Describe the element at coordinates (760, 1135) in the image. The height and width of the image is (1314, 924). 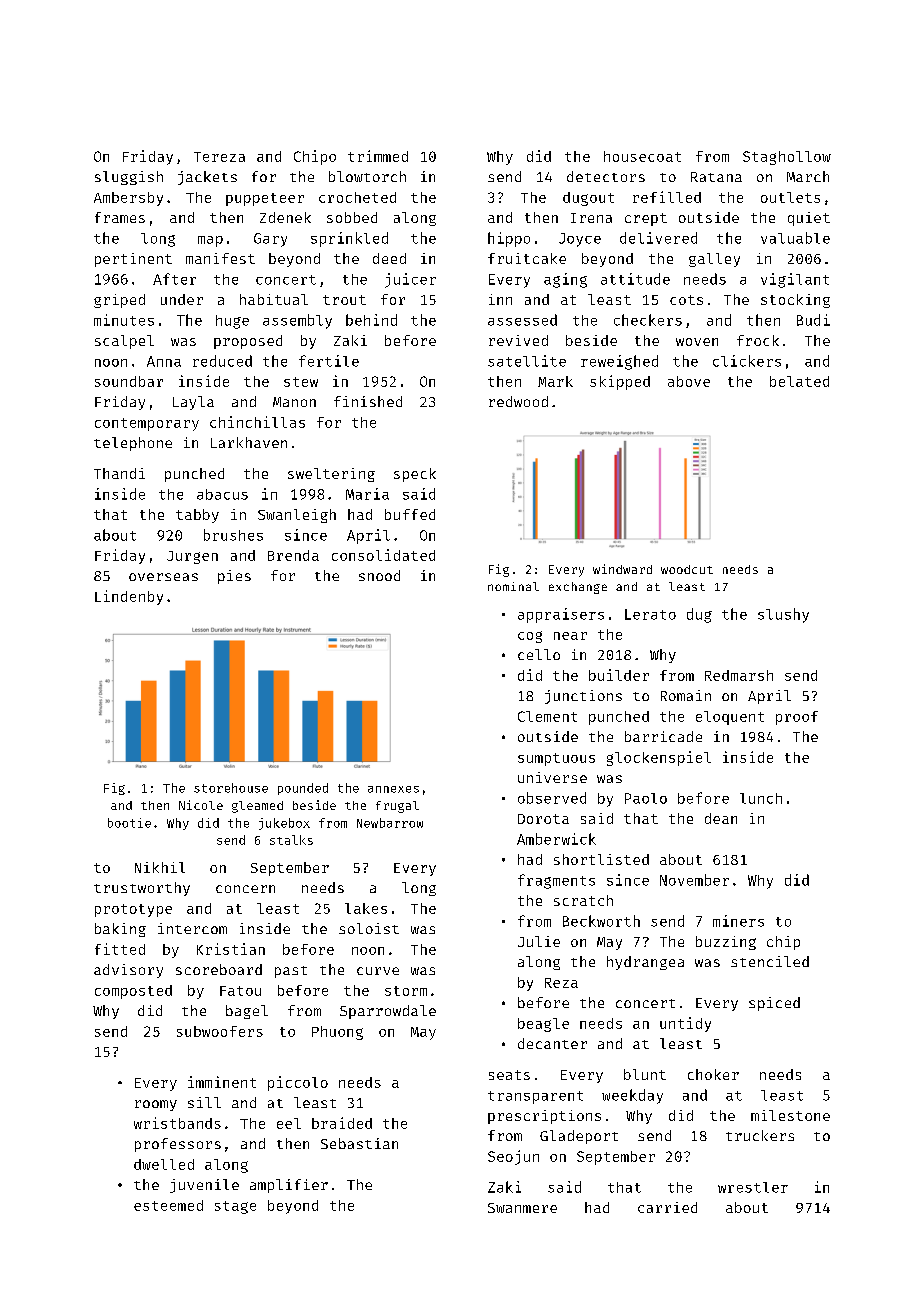
I see `truckers` at that location.
